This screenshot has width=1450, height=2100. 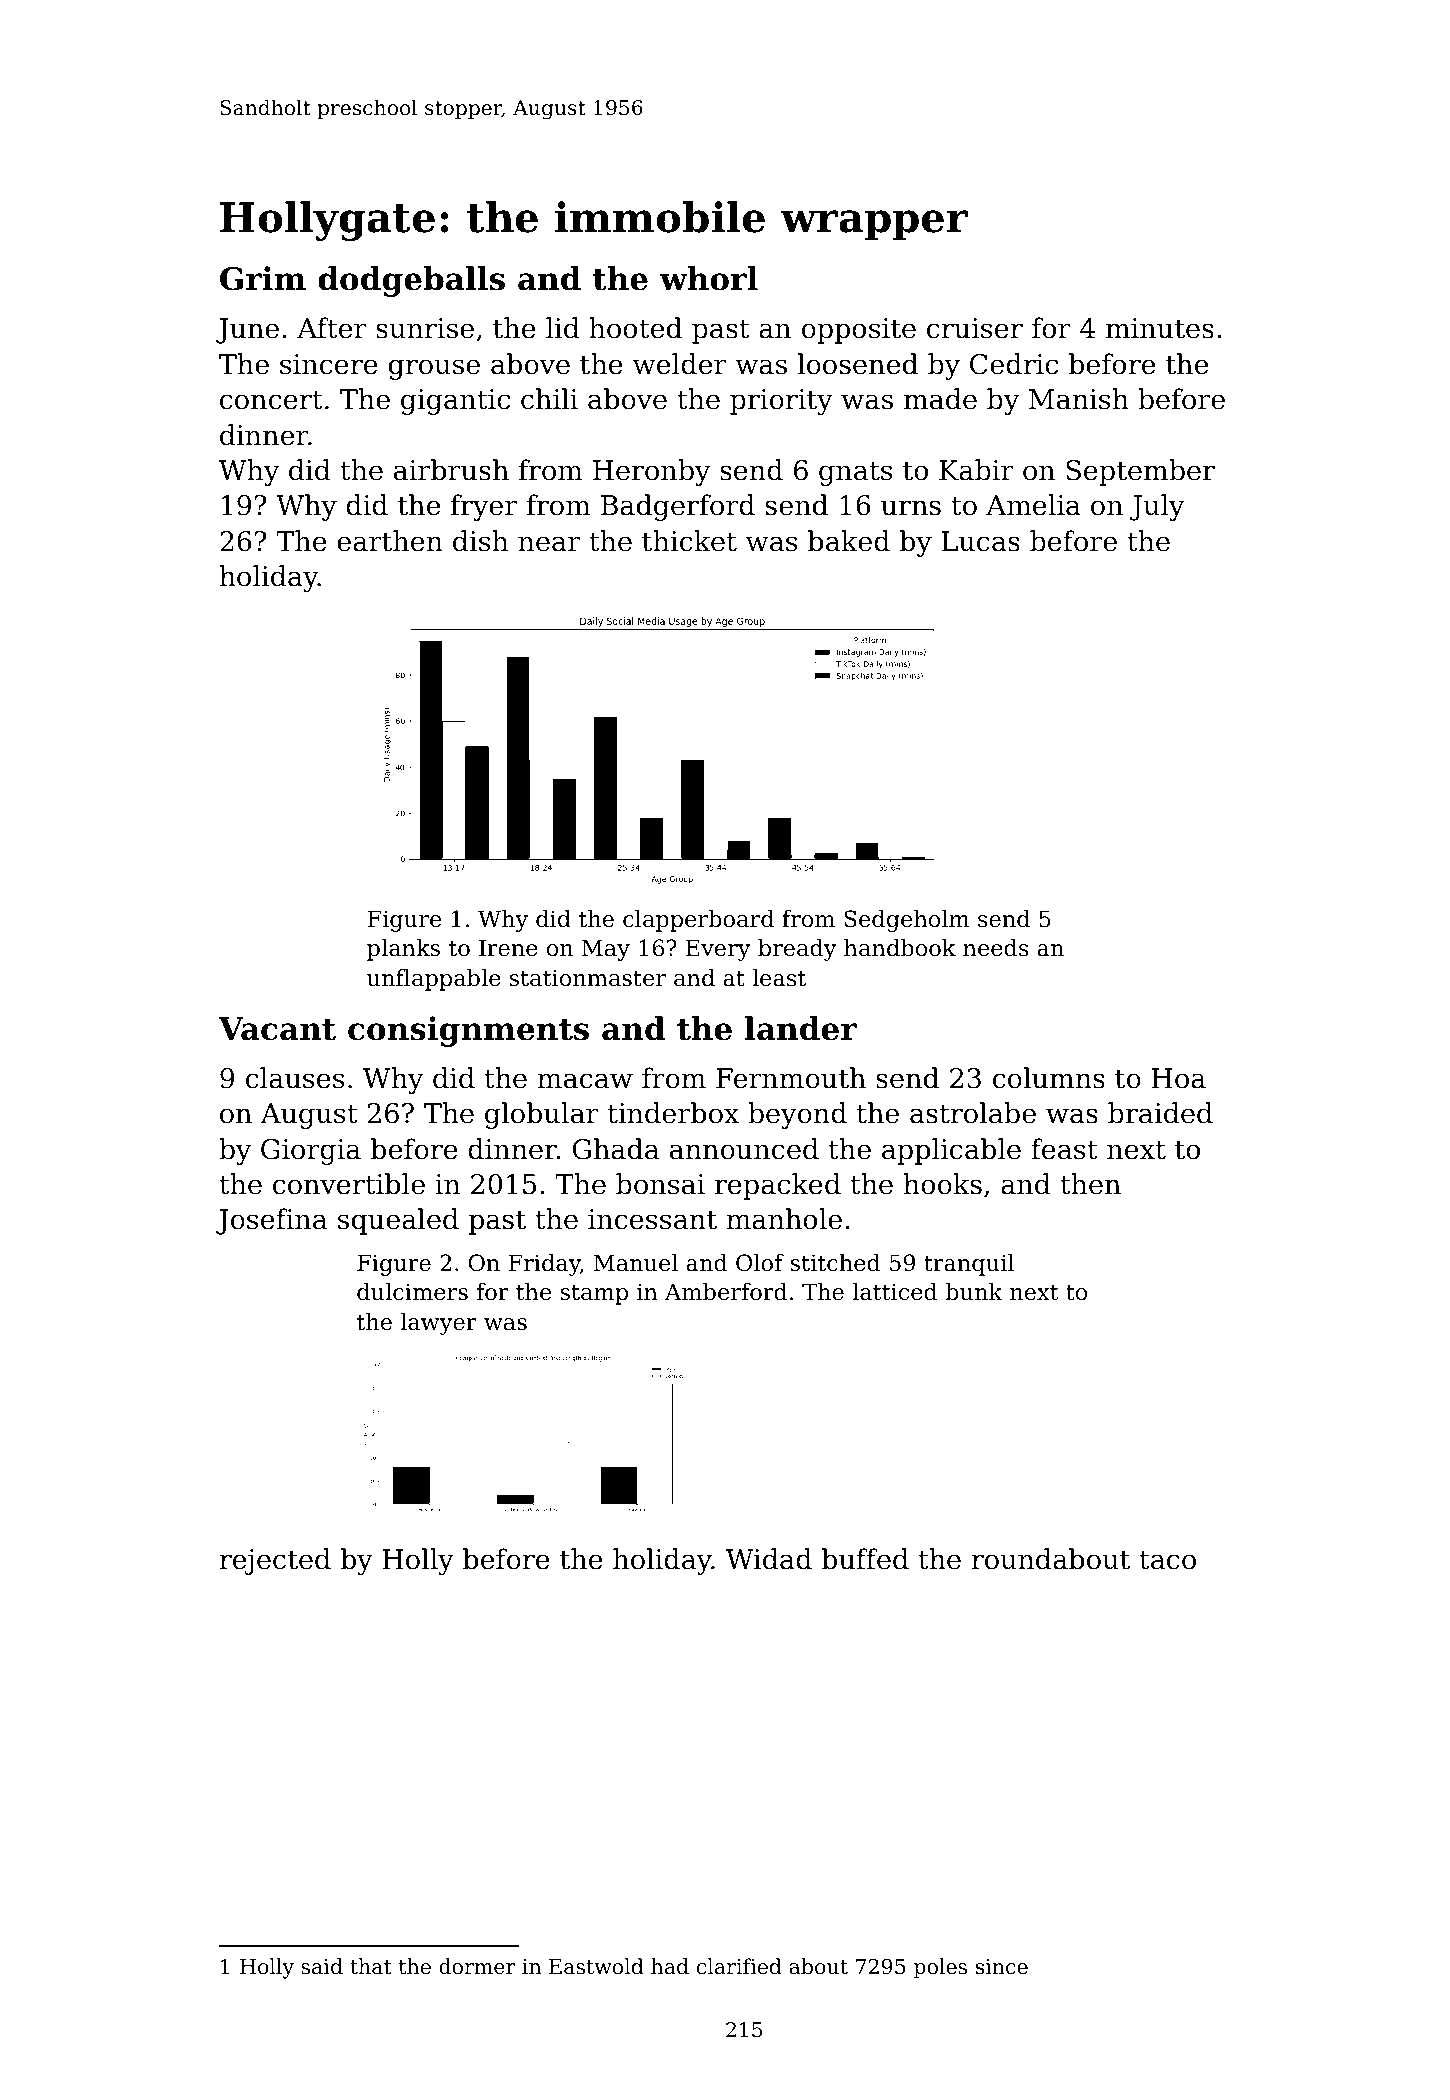 I want to click on clapperboard, so click(x=698, y=921).
